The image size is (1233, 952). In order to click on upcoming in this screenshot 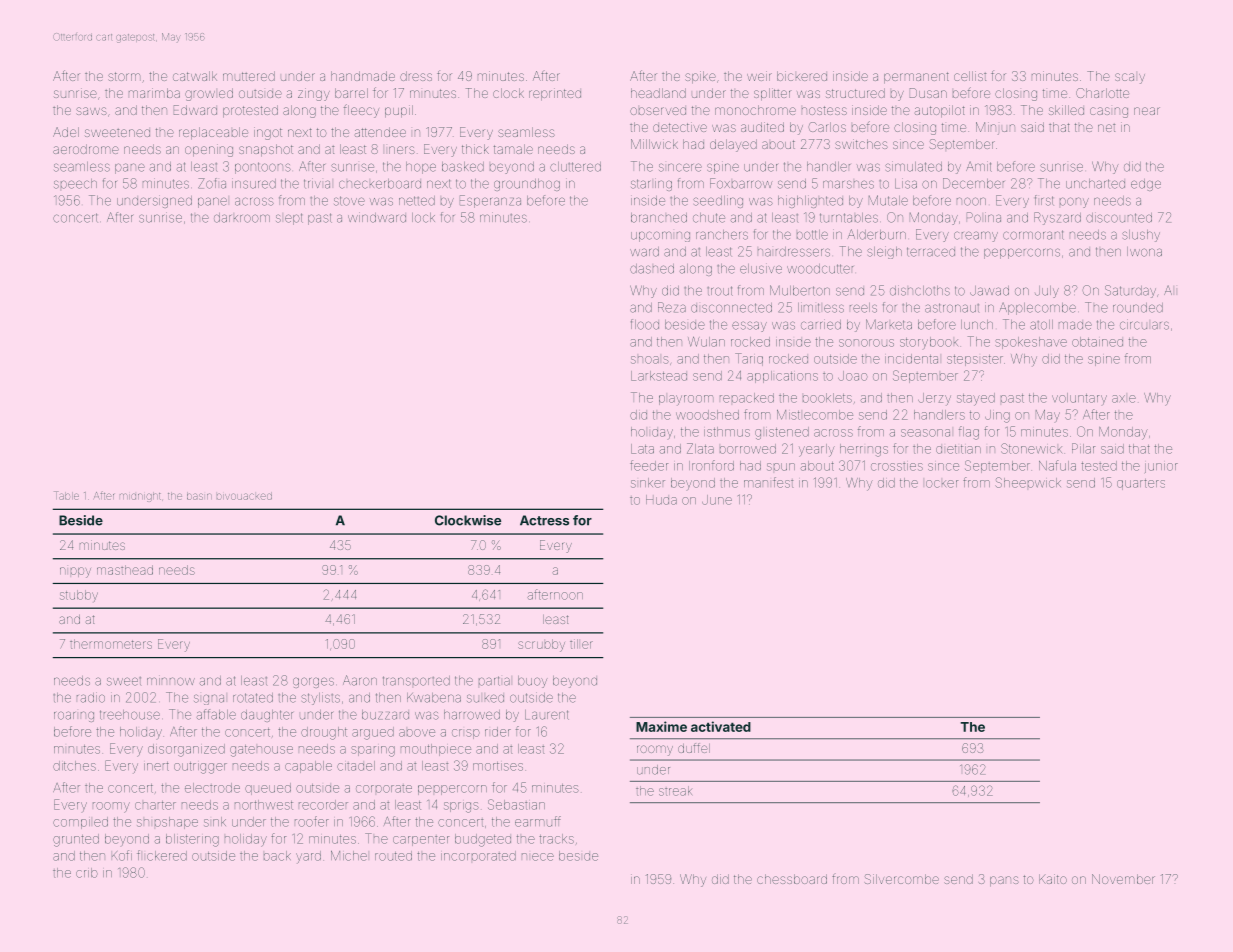, I will do `click(660, 236)`.
